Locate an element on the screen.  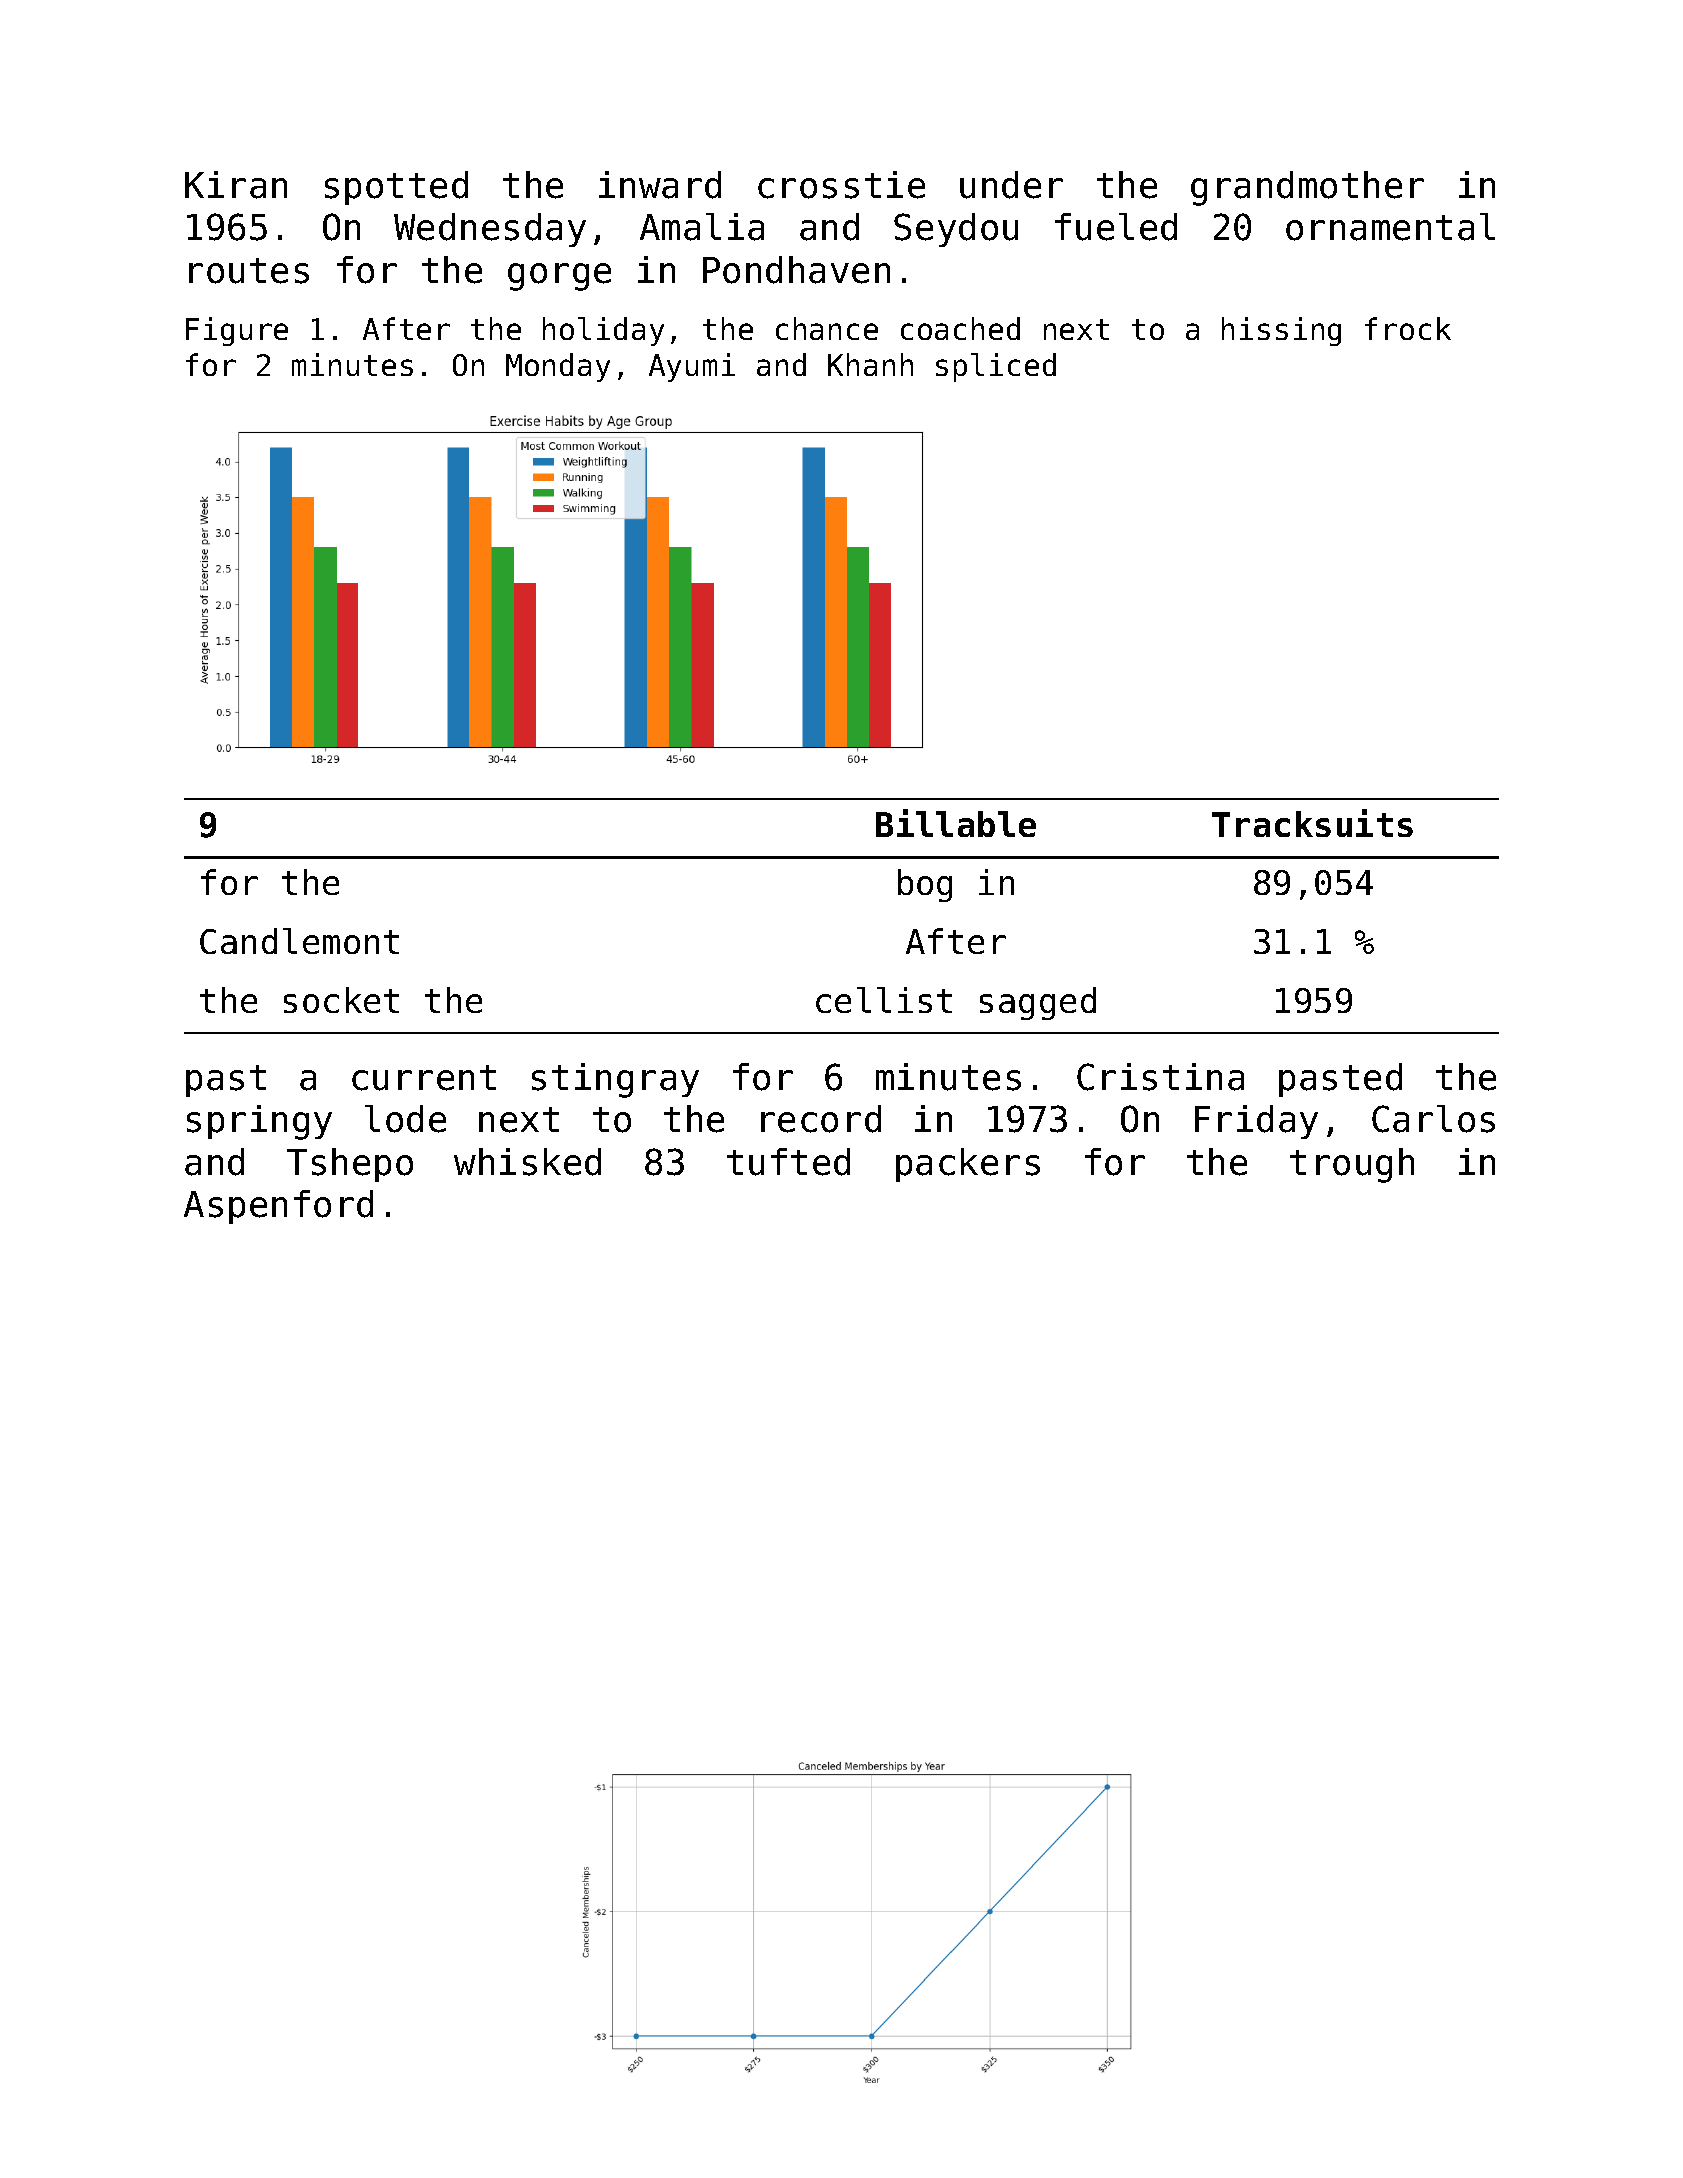
Billable is located at coordinates (956, 823).
